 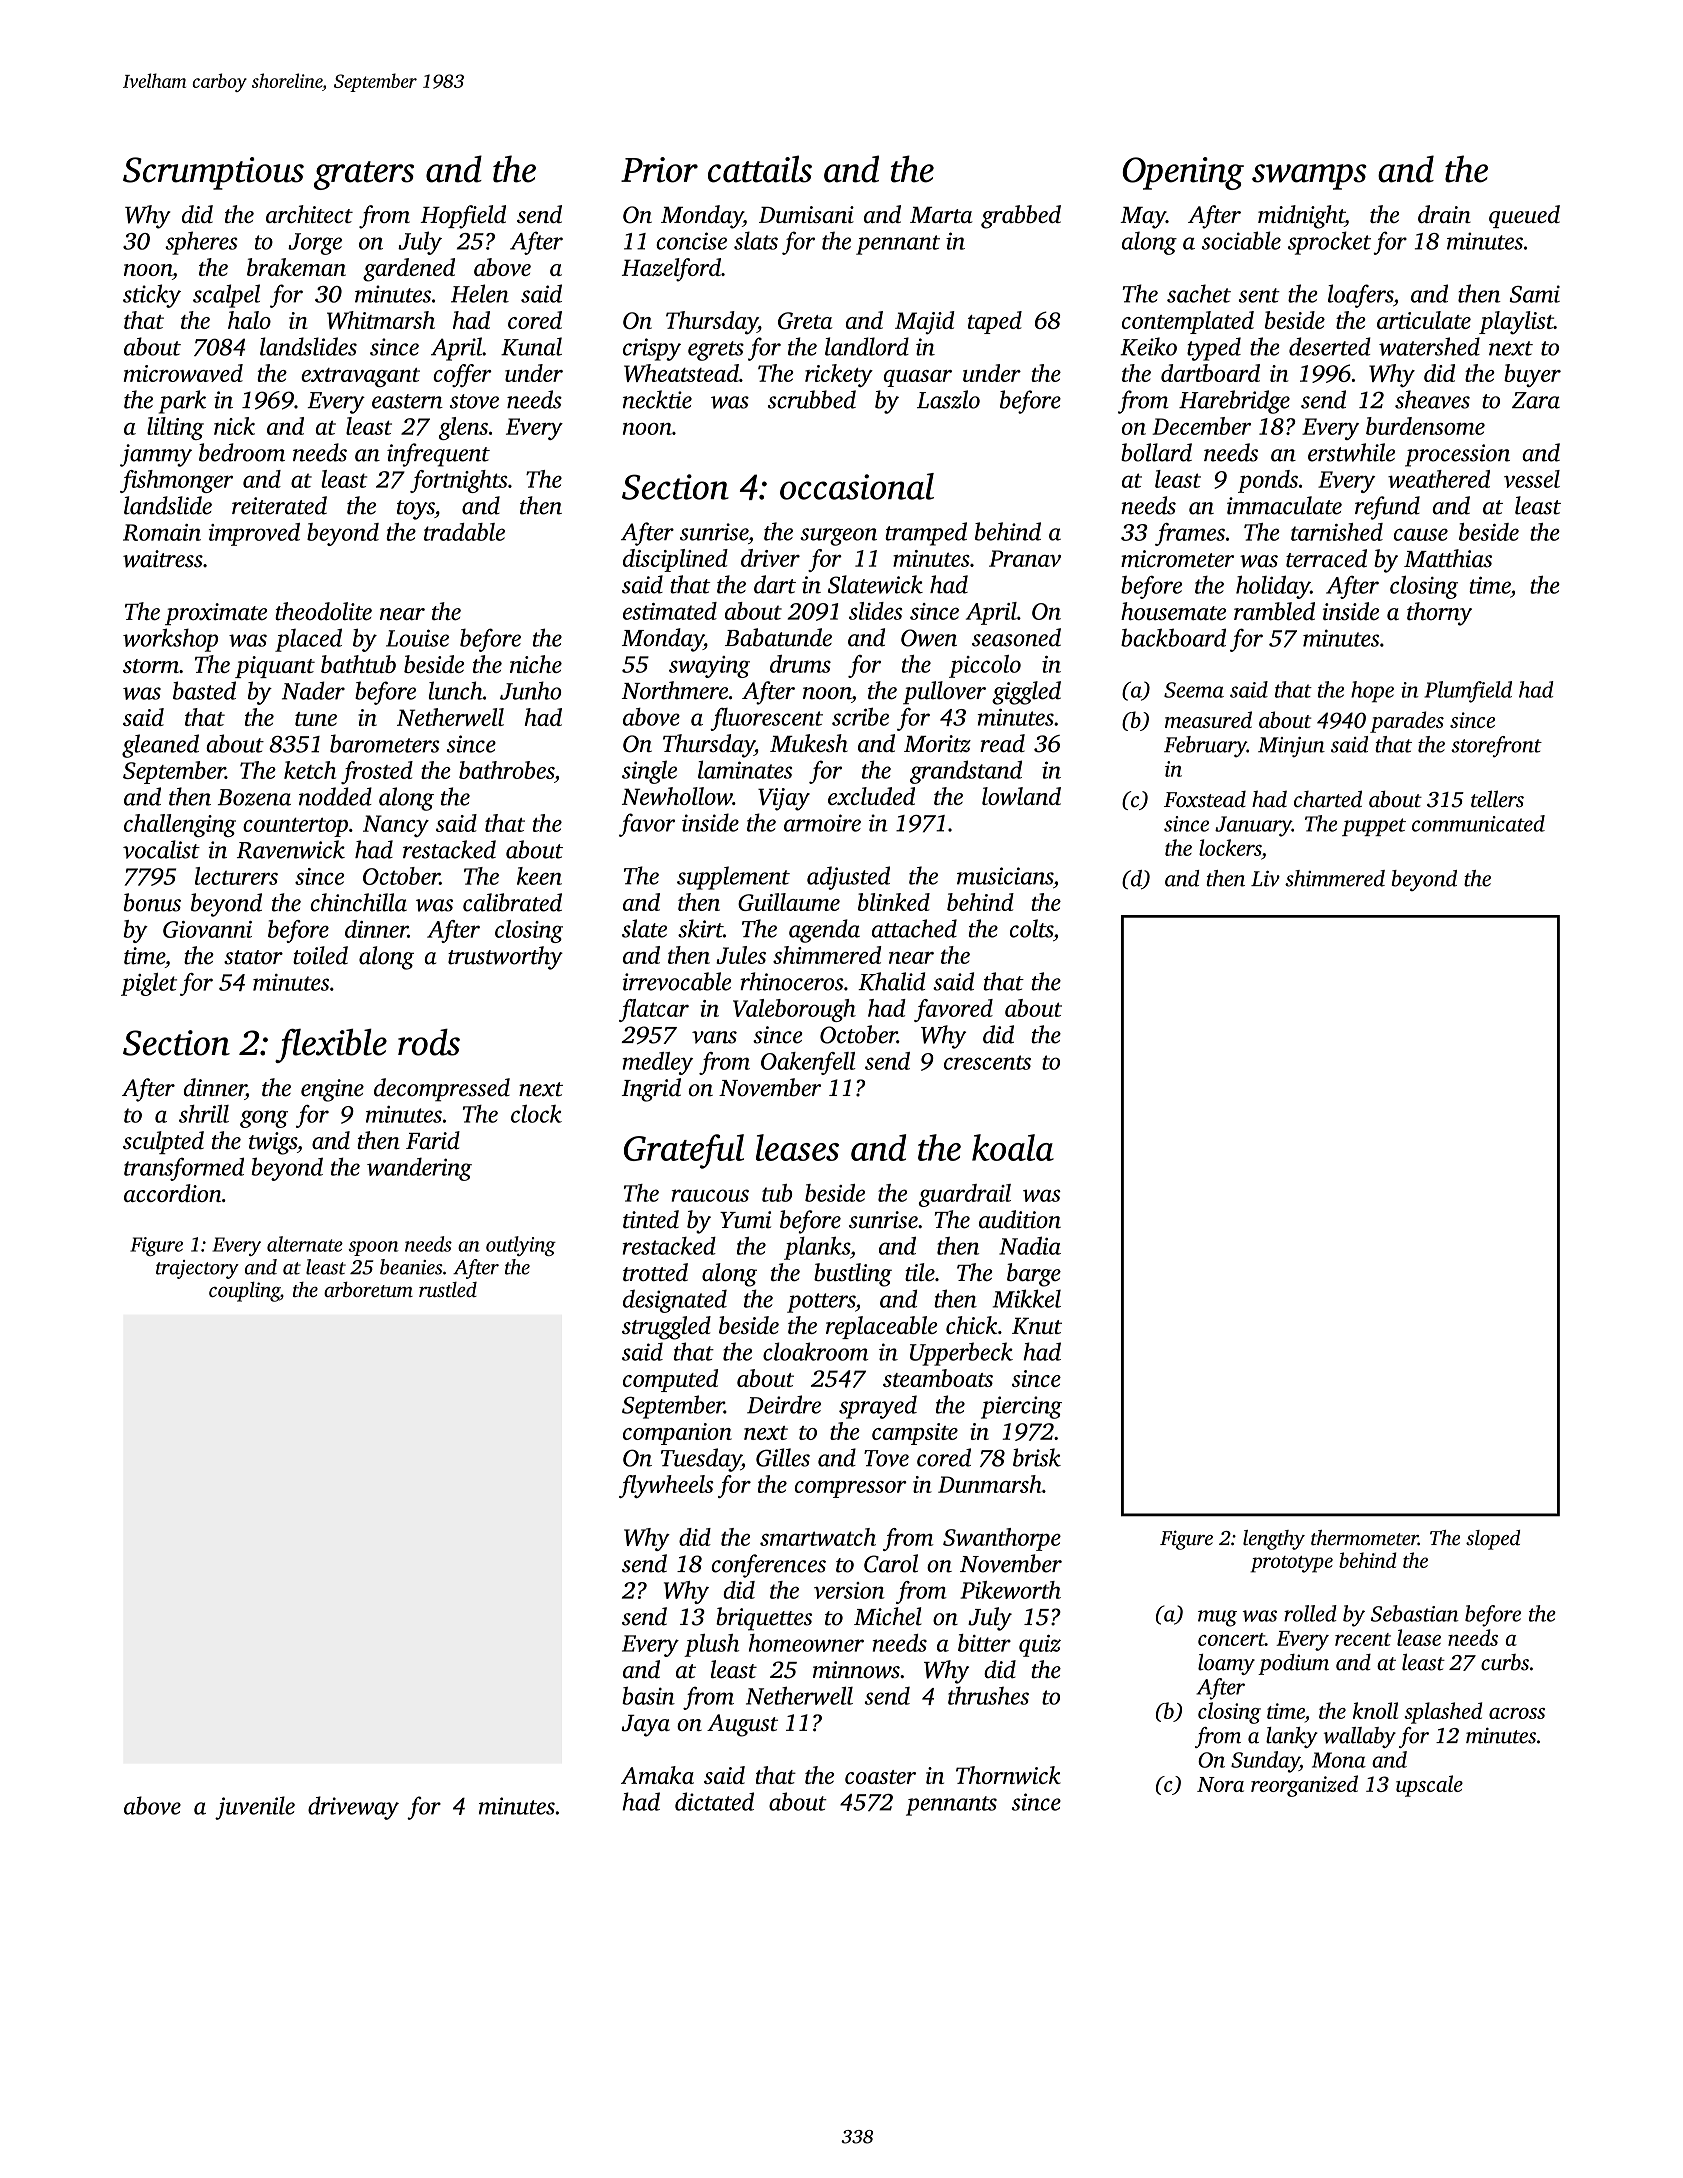 What do you see at coordinates (711, 1645) in the screenshot?
I see `plush` at bounding box center [711, 1645].
